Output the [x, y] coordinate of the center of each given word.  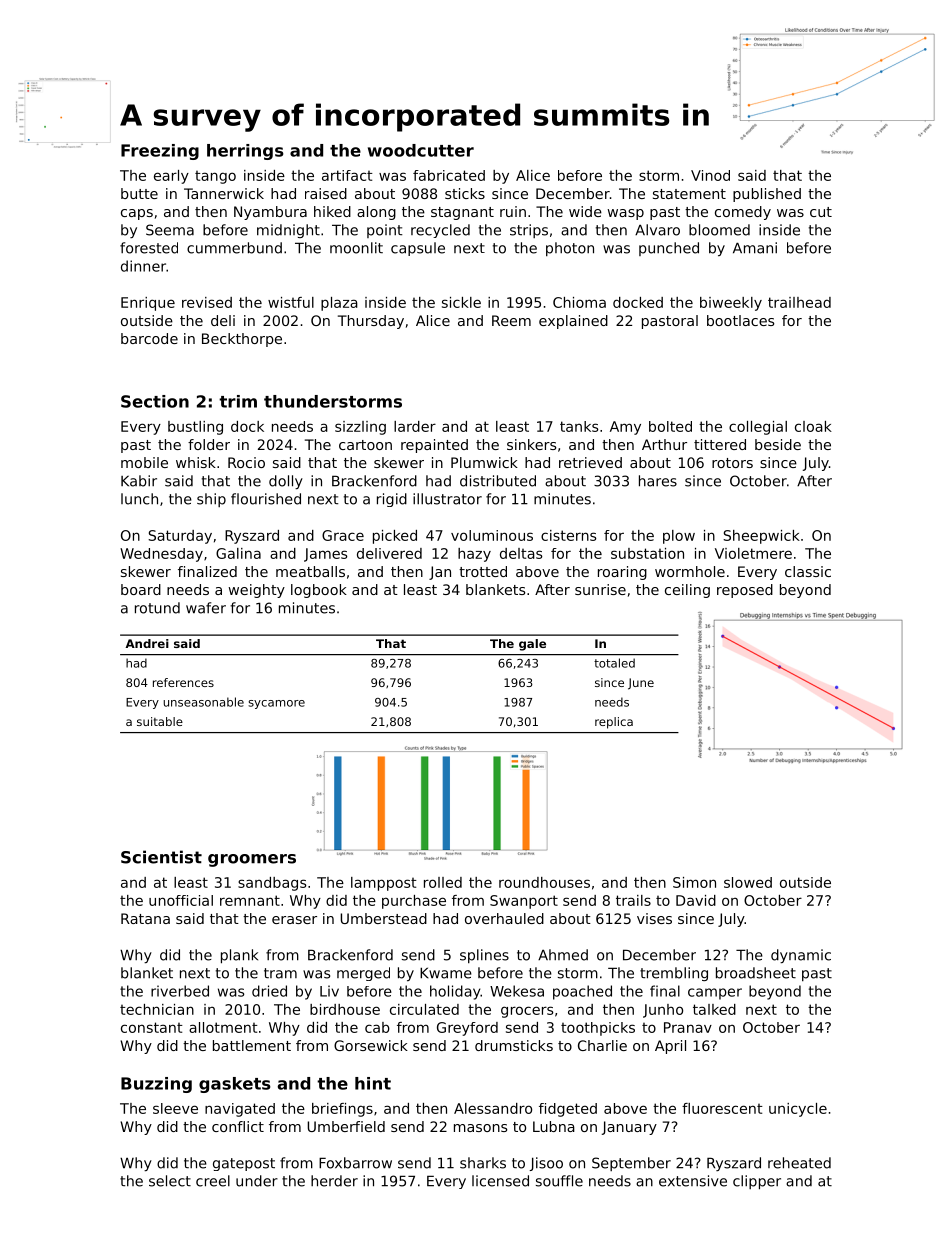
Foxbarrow [355, 1163]
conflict [238, 1126]
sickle [461, 302]
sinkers [531, 444]
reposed [745, 591]
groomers [252, 860]
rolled [443, 882]
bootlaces [740, 320]
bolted [670, 426]
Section [155, 401]
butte [139, 193]
